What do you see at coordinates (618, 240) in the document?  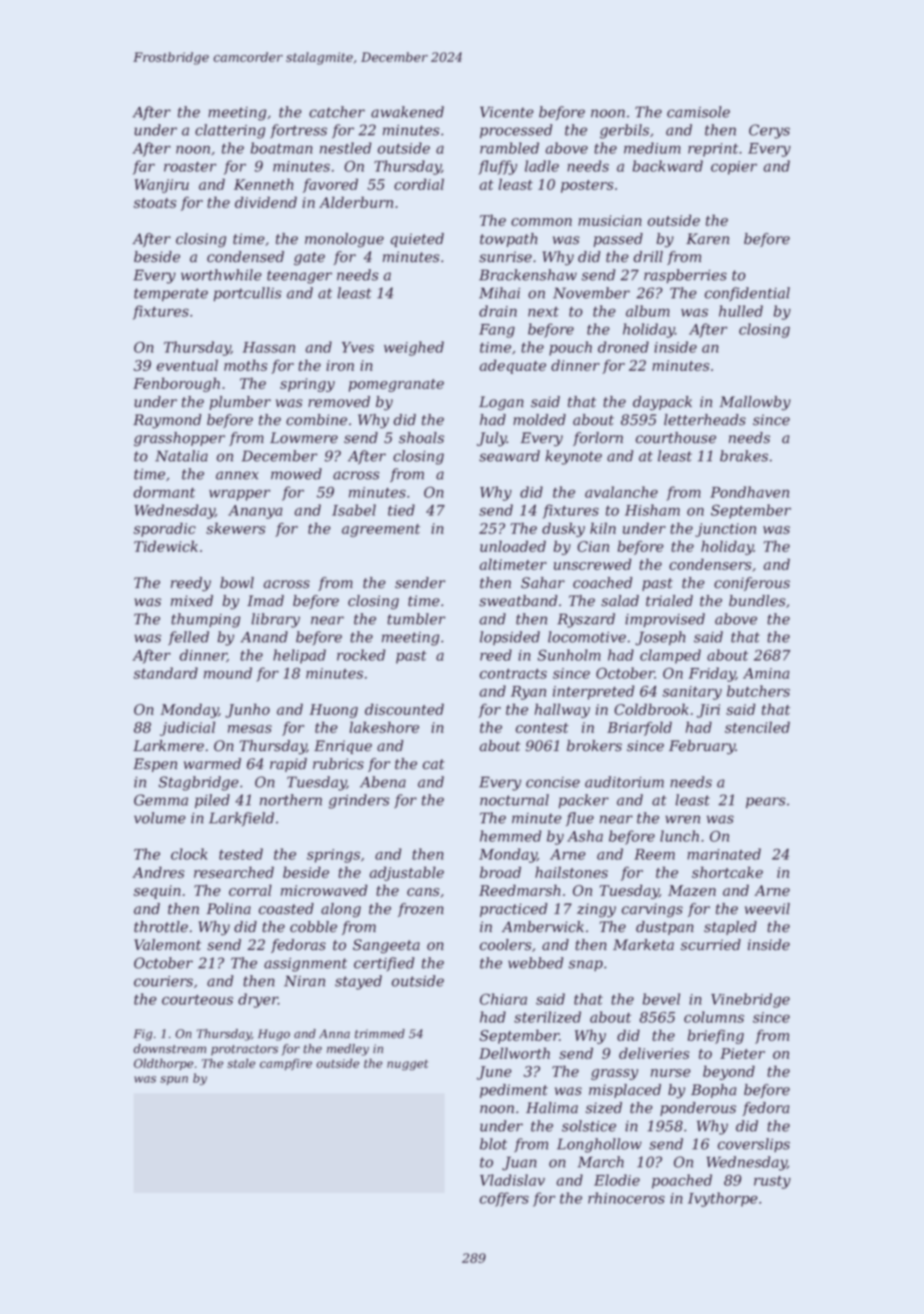 I see `passed` at bounding box center [618, 240].
